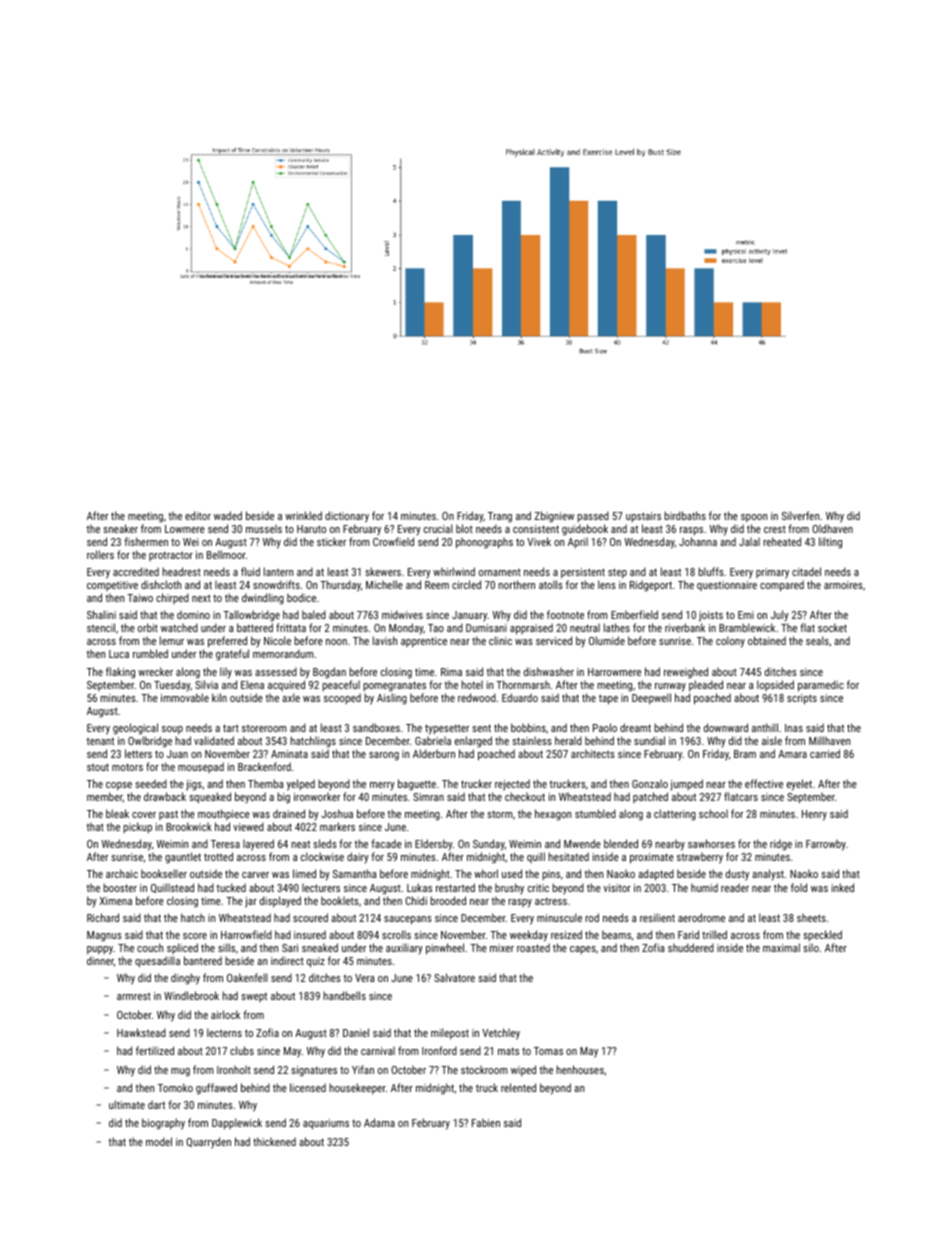 The height and width of the document is (1233, 952). I want to click on reweighed, so click(686, 673).
